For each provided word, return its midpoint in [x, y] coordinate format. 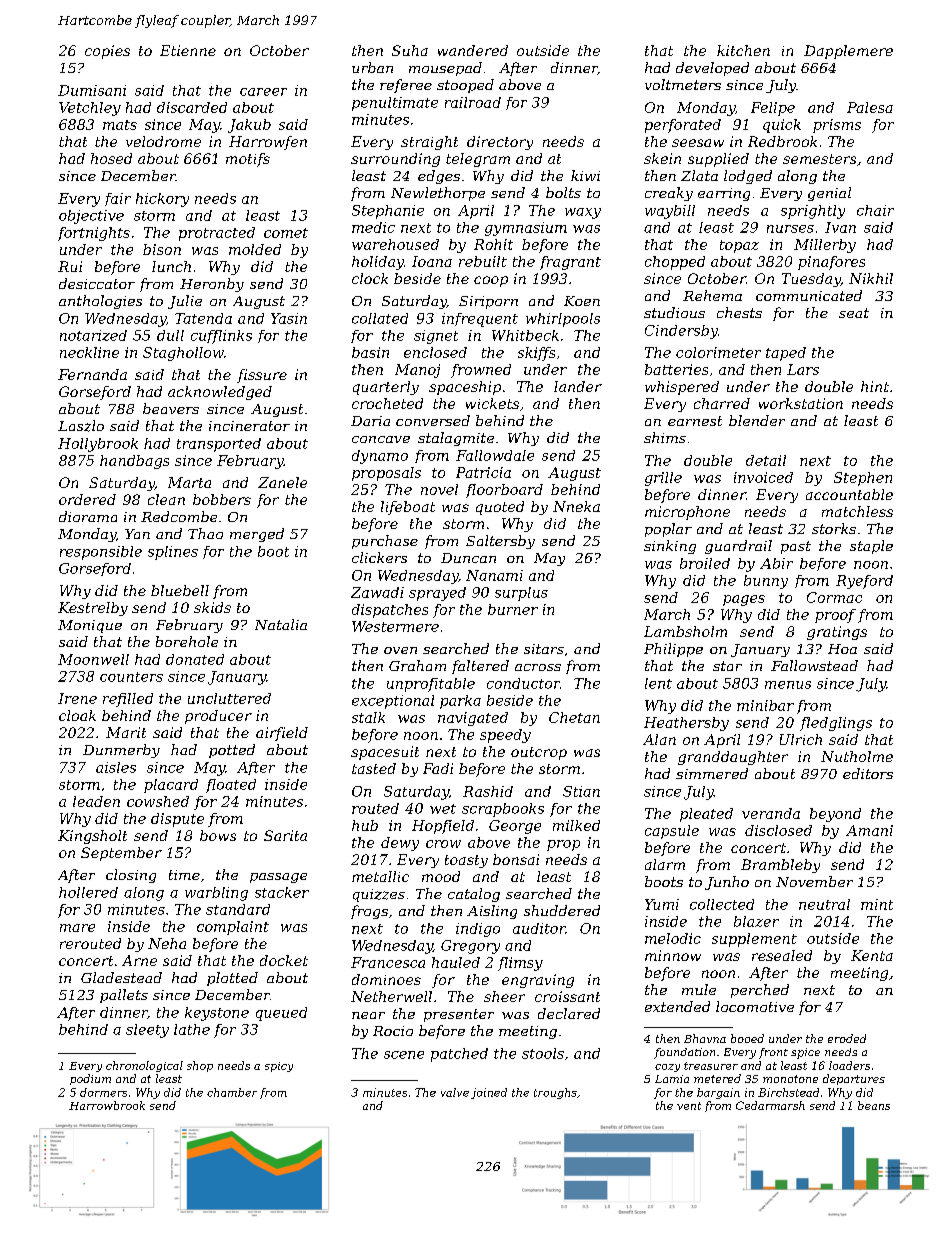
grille [663, 479]
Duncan [468, 558]
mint [877, 904]
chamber [232, 1092]
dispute [177, 820]
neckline [89, 352]
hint [875, 386]
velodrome [163, 141]
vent [689, 1106]
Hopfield [443, 827]
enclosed [435, 352]
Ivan [840, 227]
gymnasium [526, 229]
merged [257, 535]
